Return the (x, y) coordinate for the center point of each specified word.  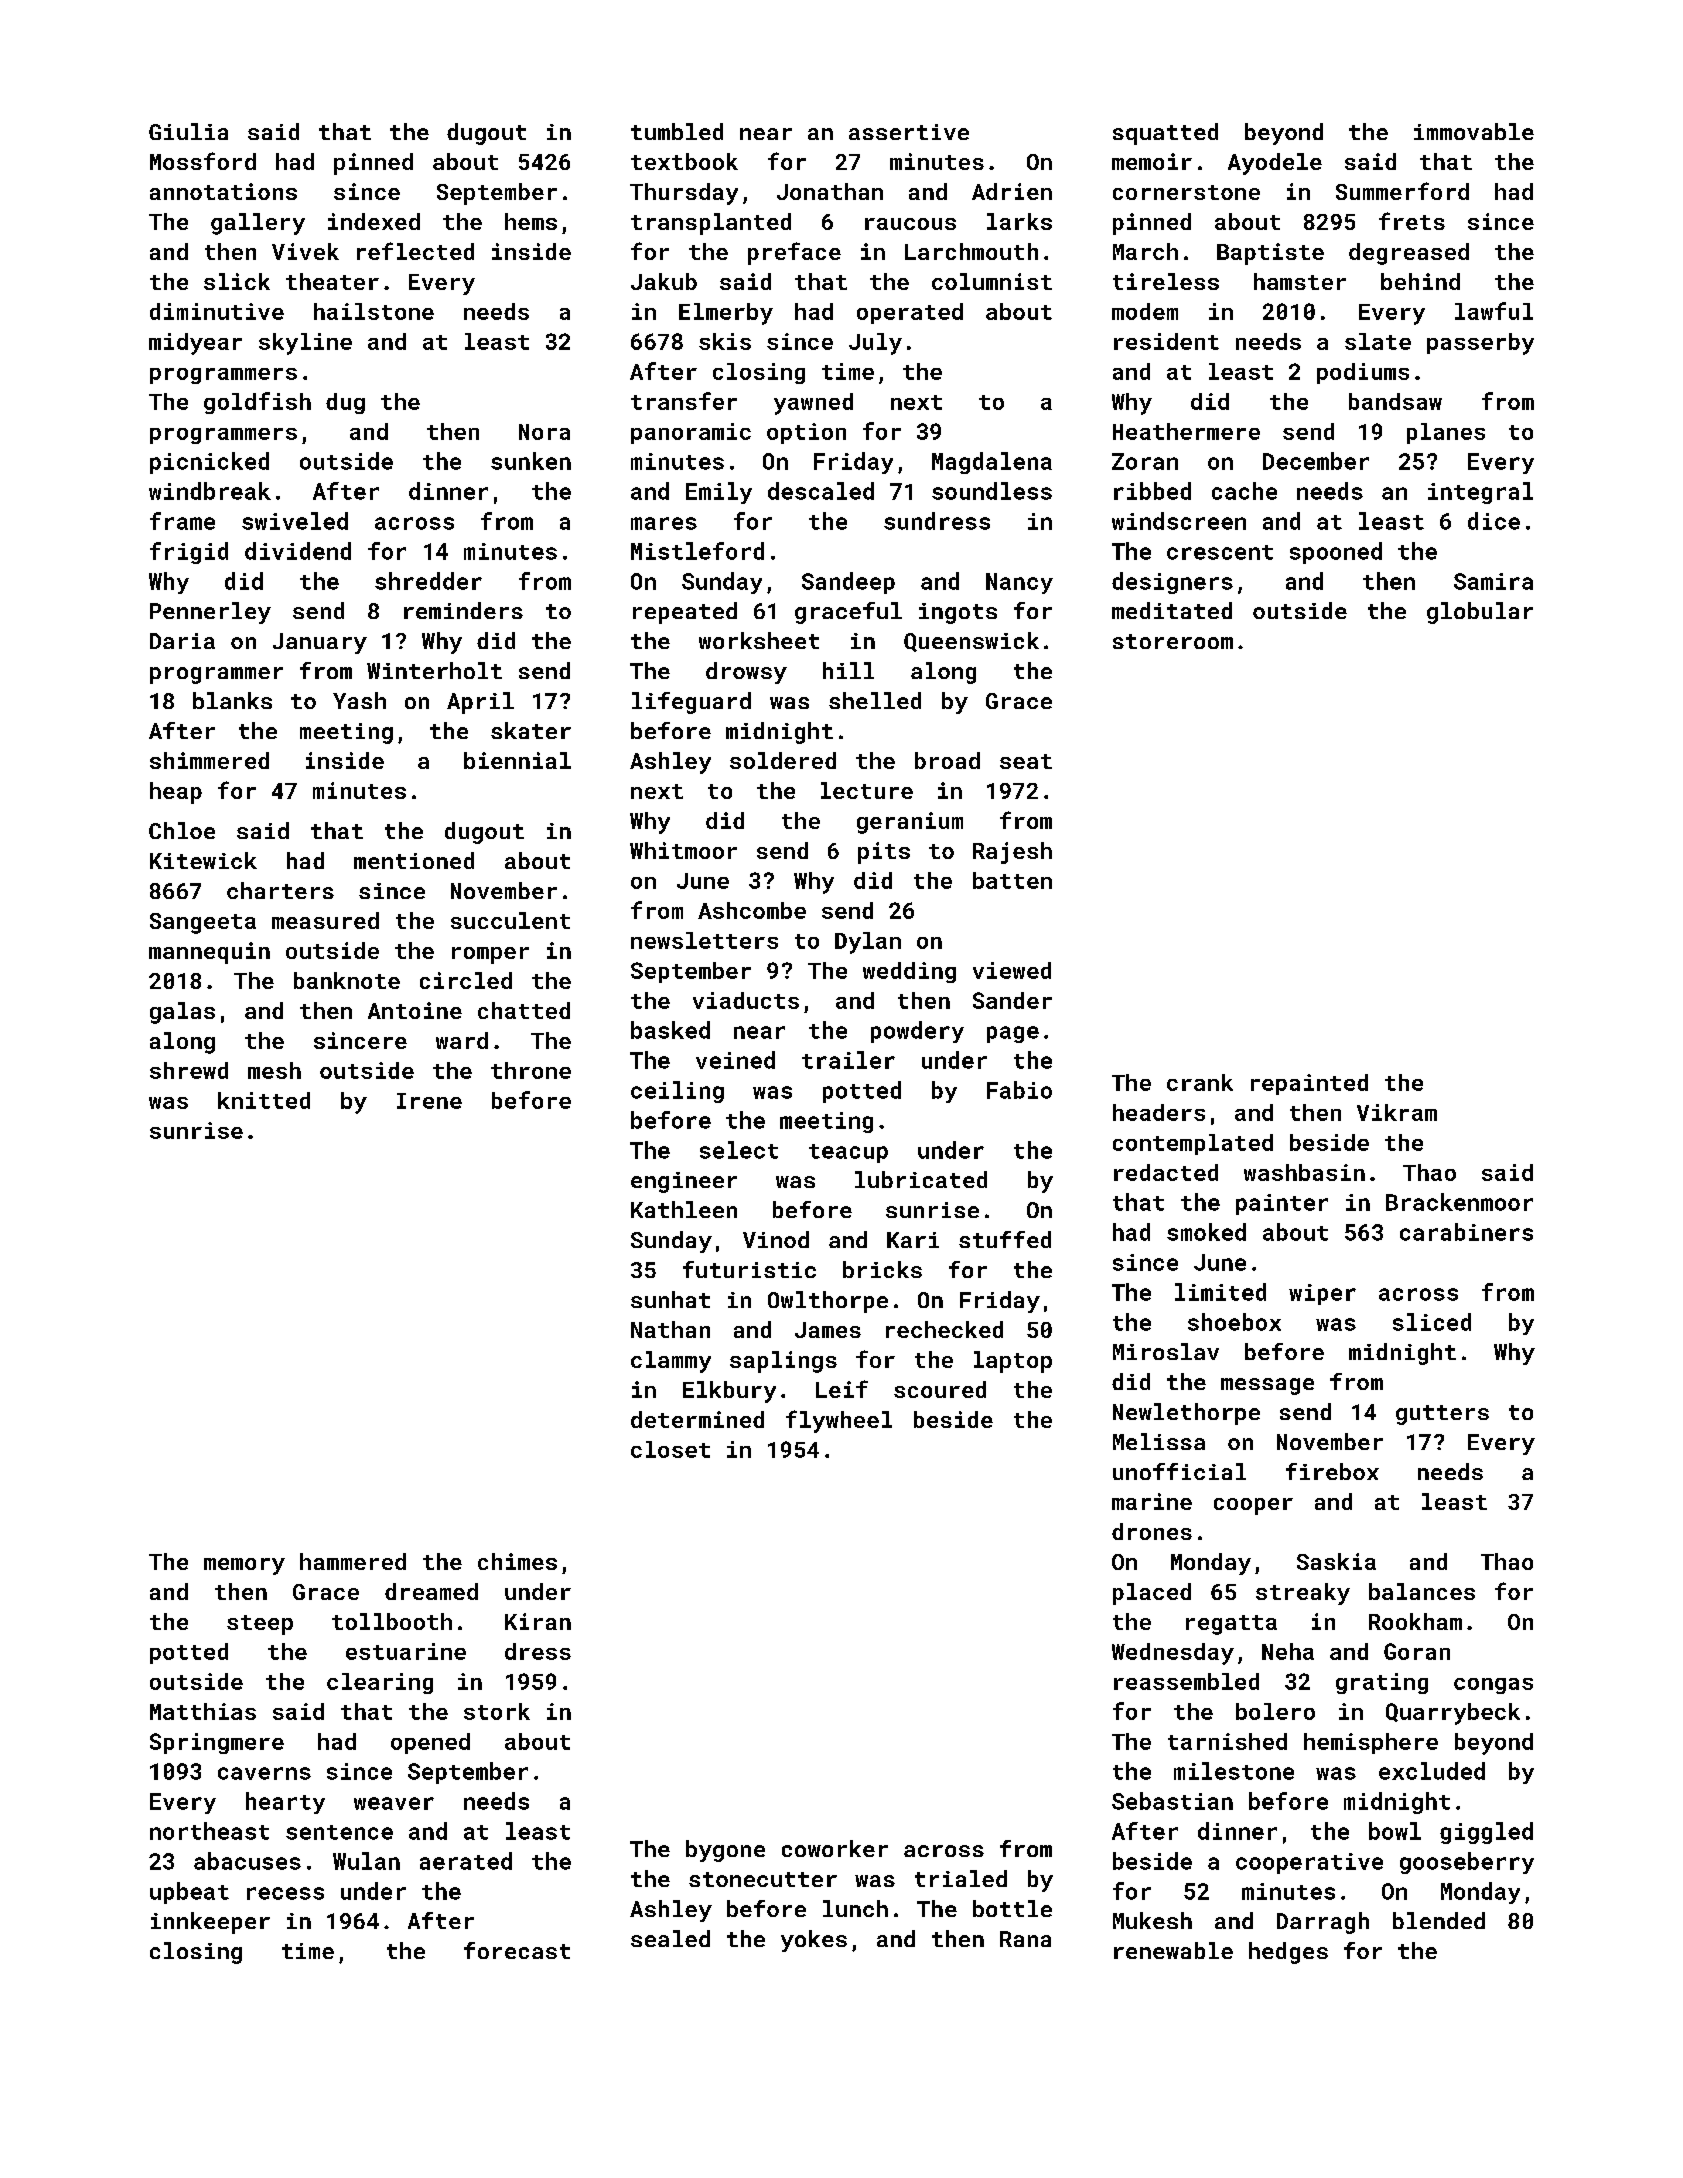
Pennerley (210, 613)
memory (244, 1566)
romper (490, 955)
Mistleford (697, 551)
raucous (910, 224)
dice (1494, 521)
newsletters (704, 940)
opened (430, 1743)
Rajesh (1012, 853)
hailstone (374, 311)
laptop (1013, 1362)
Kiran (538, 1621)
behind (1420, 281)
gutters (1442, 1415)
